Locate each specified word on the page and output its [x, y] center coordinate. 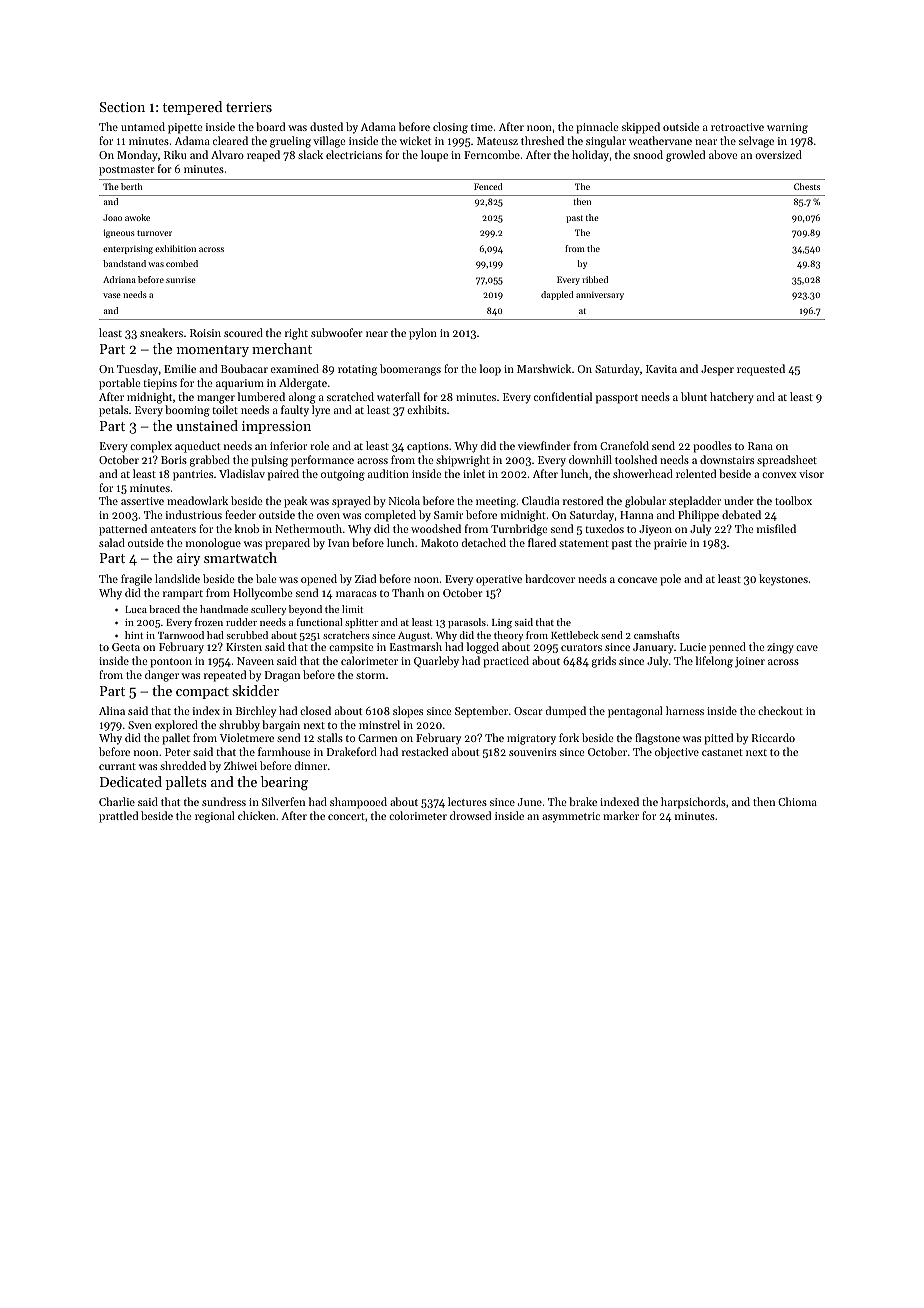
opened [319, 580]
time [482, 127]
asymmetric [571, 817]
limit [352, 609]
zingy [780, 648]
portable [119, 384]
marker [621, 815]
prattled [118, 817]
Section [122, 107]
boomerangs [410, 370]
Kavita [661, 369]
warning [787, 128]
